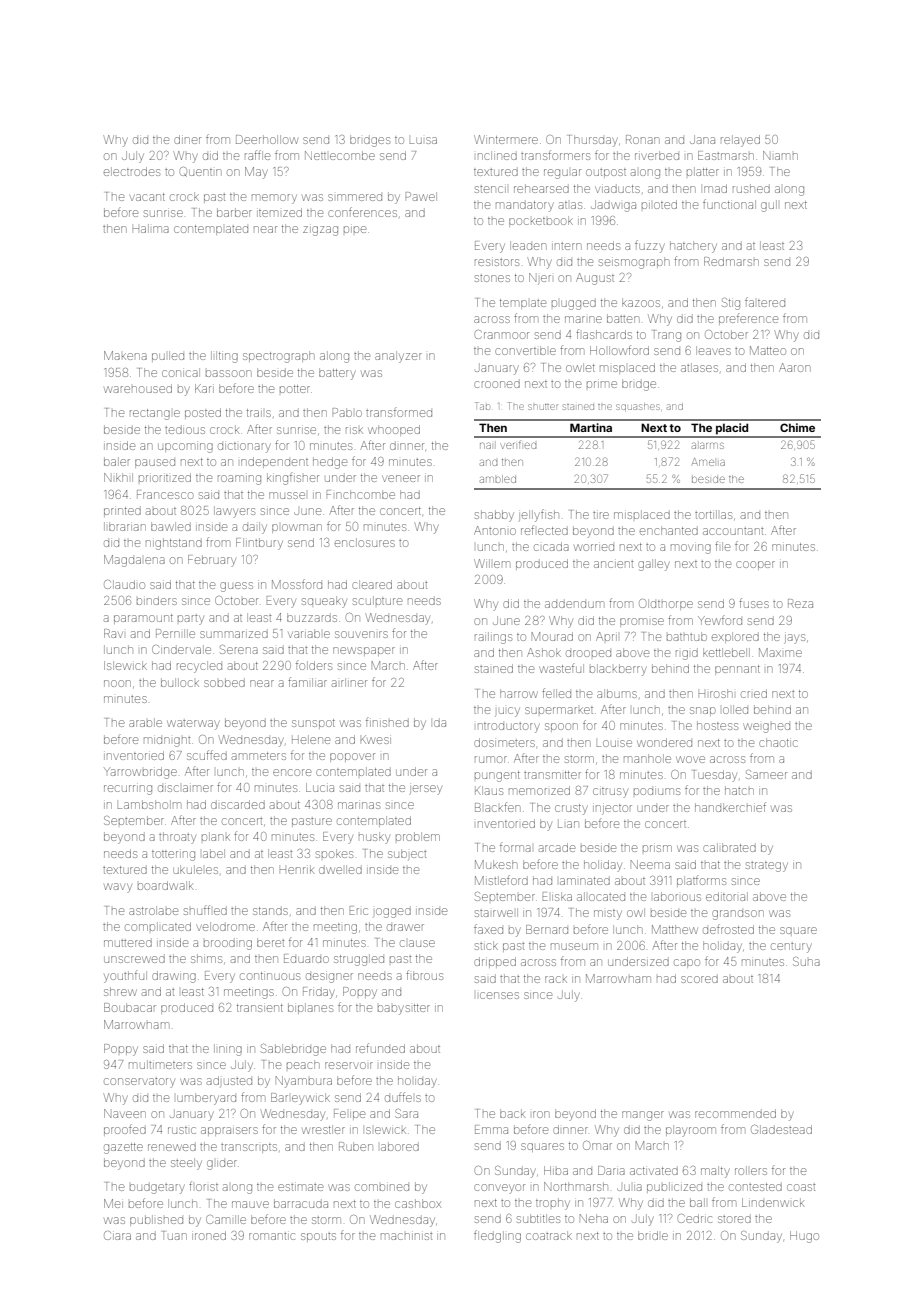  I want to click on trails, so click(259, 413).
